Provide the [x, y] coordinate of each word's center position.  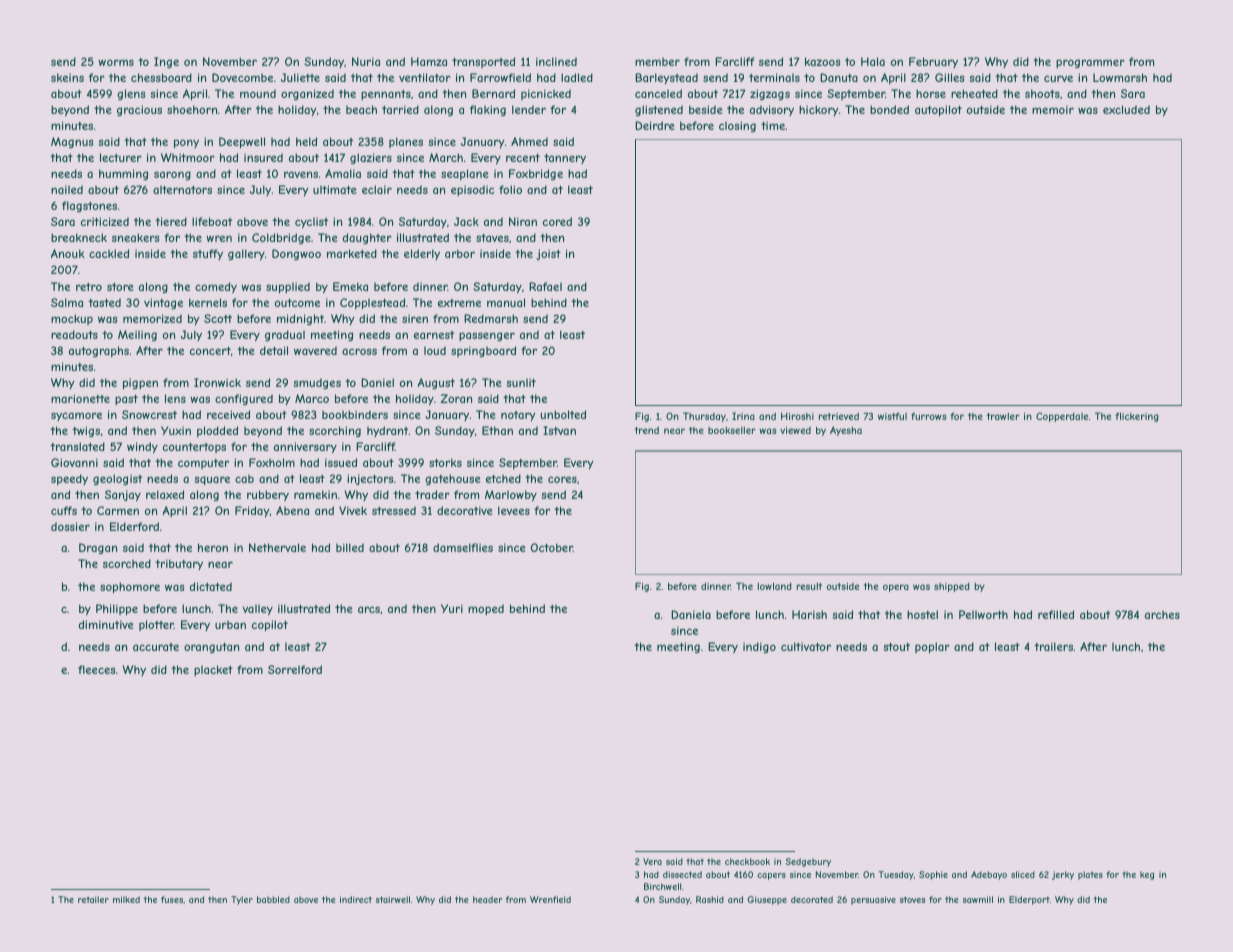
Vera [652, 861]
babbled [273, 899]
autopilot [938, 110]
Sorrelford [295, 669]
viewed [795, 430]
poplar [932, 647]
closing [737, 126]
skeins [67, 77]
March [446, 157]
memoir [1053, 109]
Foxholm [272, 462]
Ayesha [846, 431]
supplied [288, 287]
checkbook [747, 861]
